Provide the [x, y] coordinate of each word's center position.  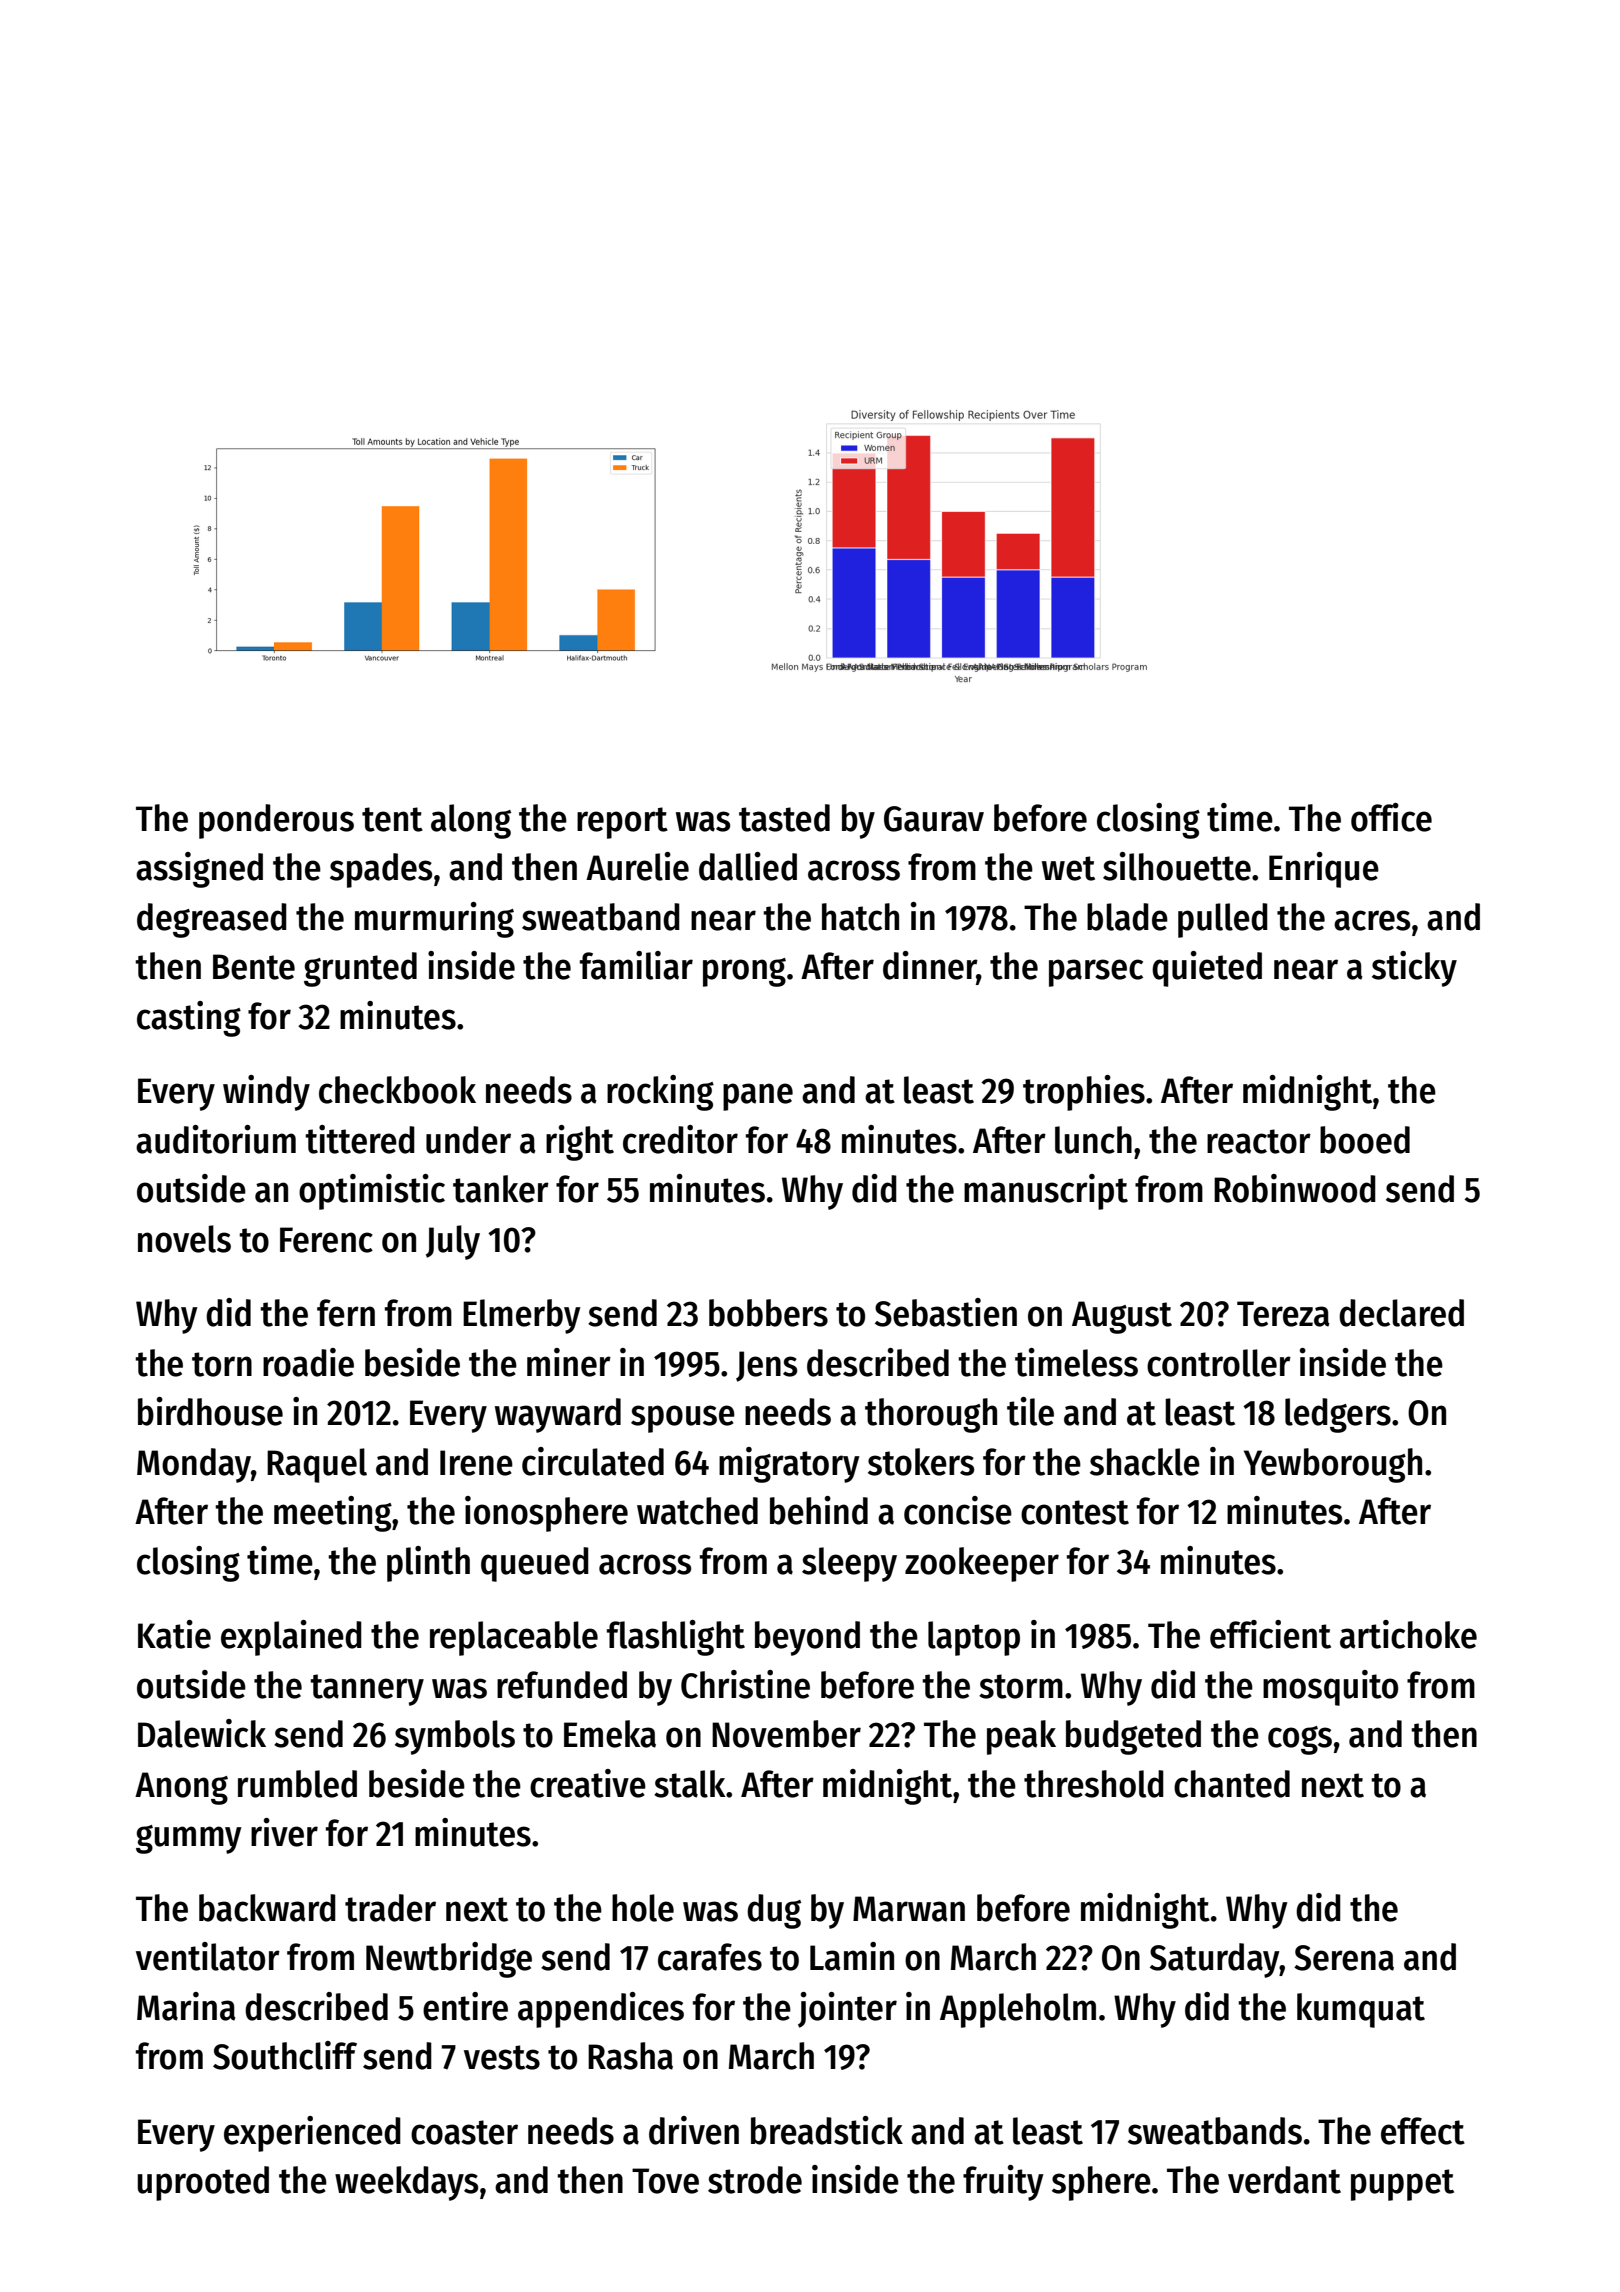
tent [392, 819]
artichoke [1408, 1634]
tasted [784, 818]
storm [1021, 1686]
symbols [455, 1737]
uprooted [203, 2183]
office [1391, 817]
